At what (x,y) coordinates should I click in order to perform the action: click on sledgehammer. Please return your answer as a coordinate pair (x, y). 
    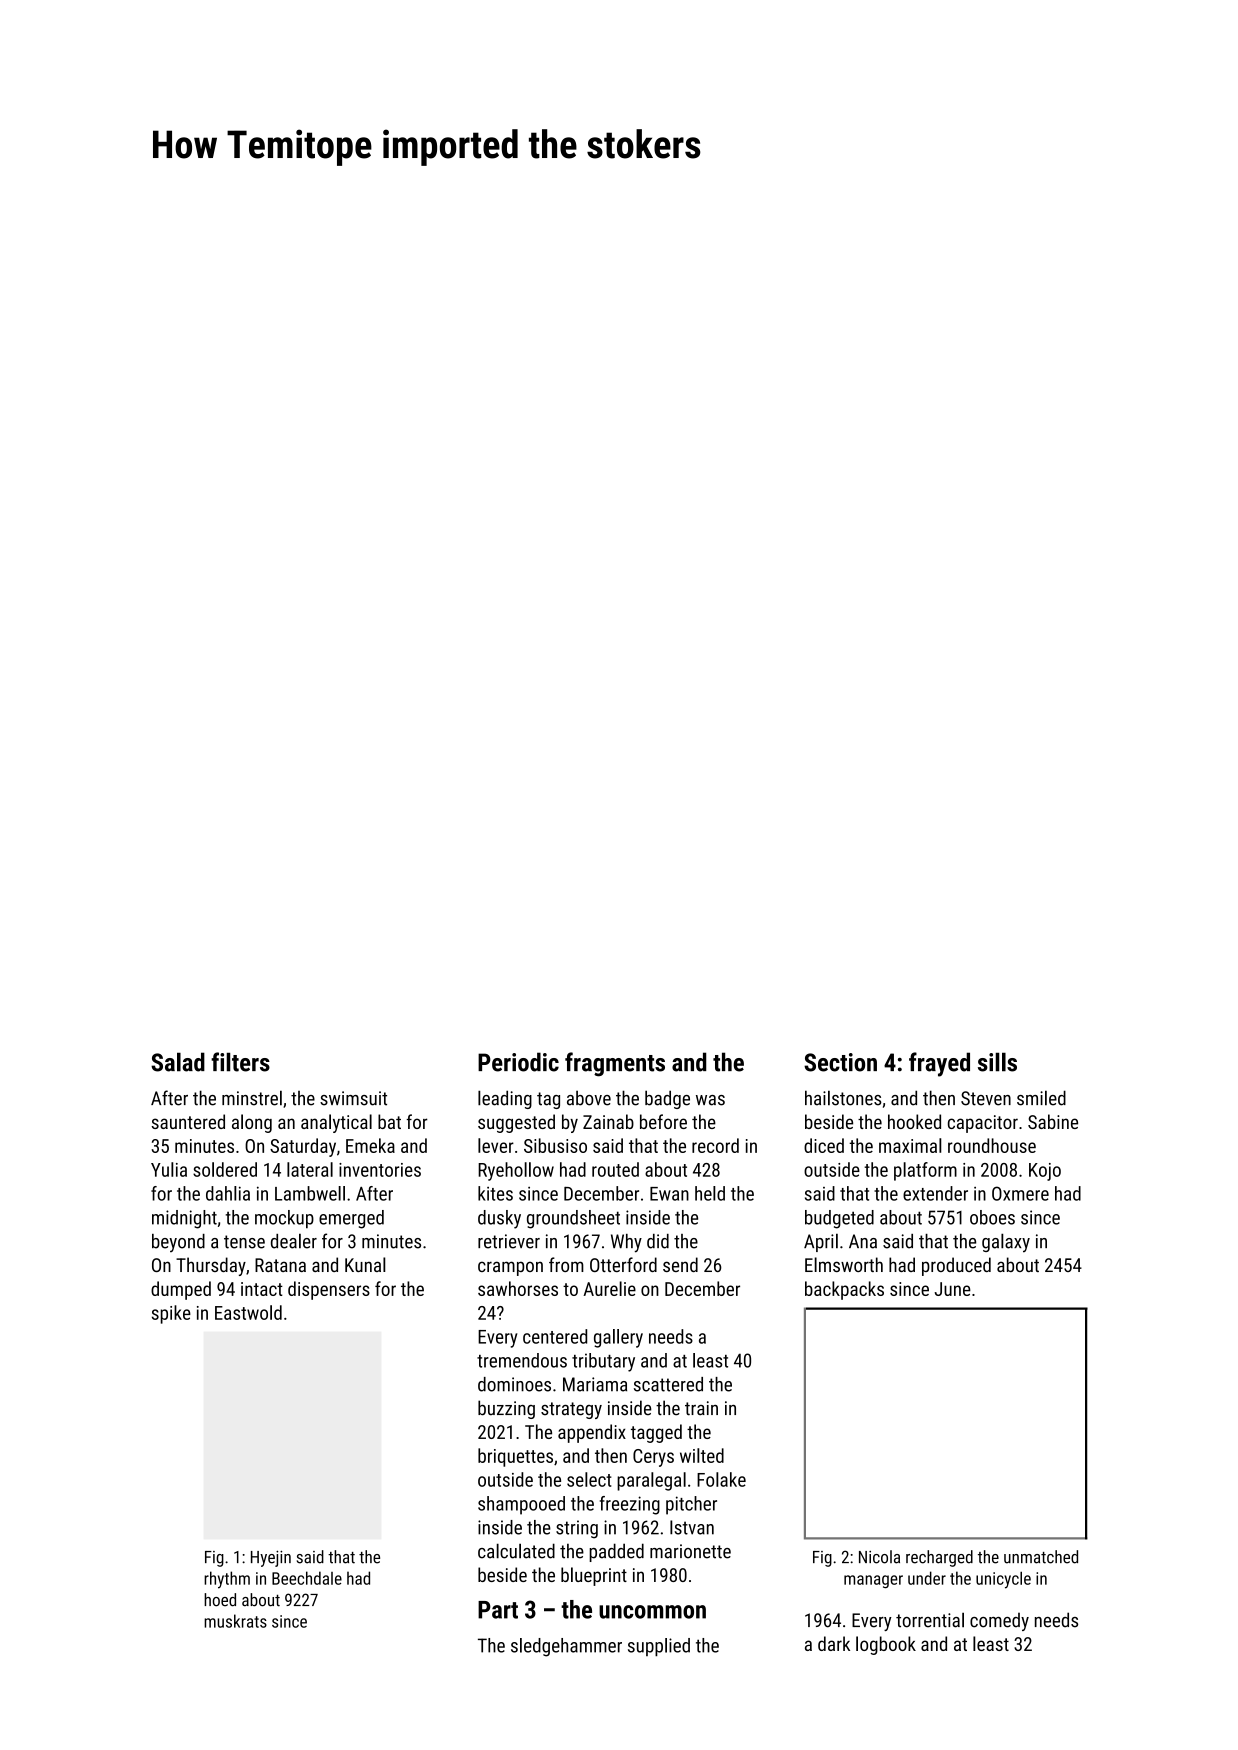
    Looking at the image, I should click on (566, 1647).
